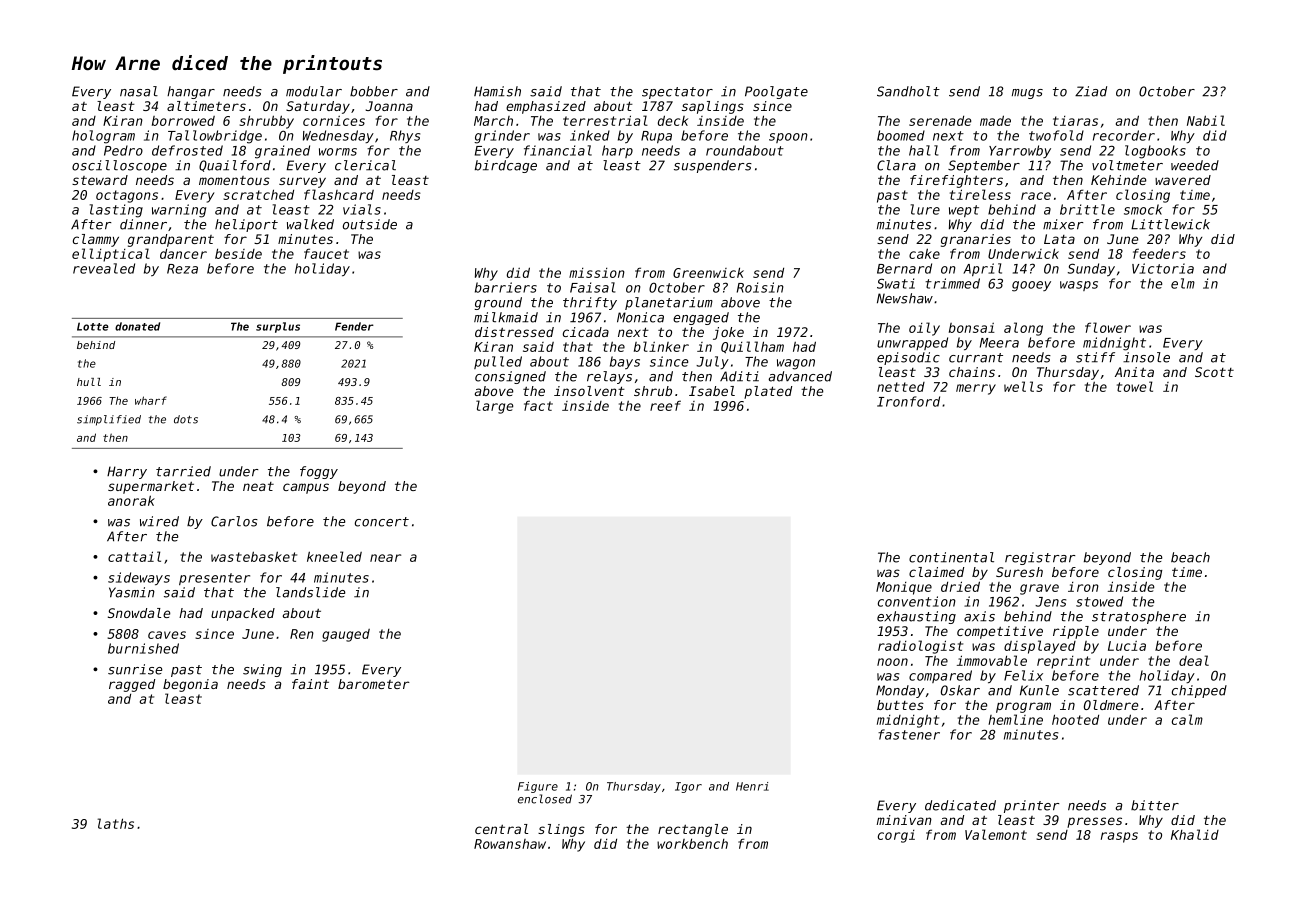 This page has height=924, width=1308. What do you see at coordinates (586, 332) in the page?
I see `cicada` at bounding box center [586, 332].
